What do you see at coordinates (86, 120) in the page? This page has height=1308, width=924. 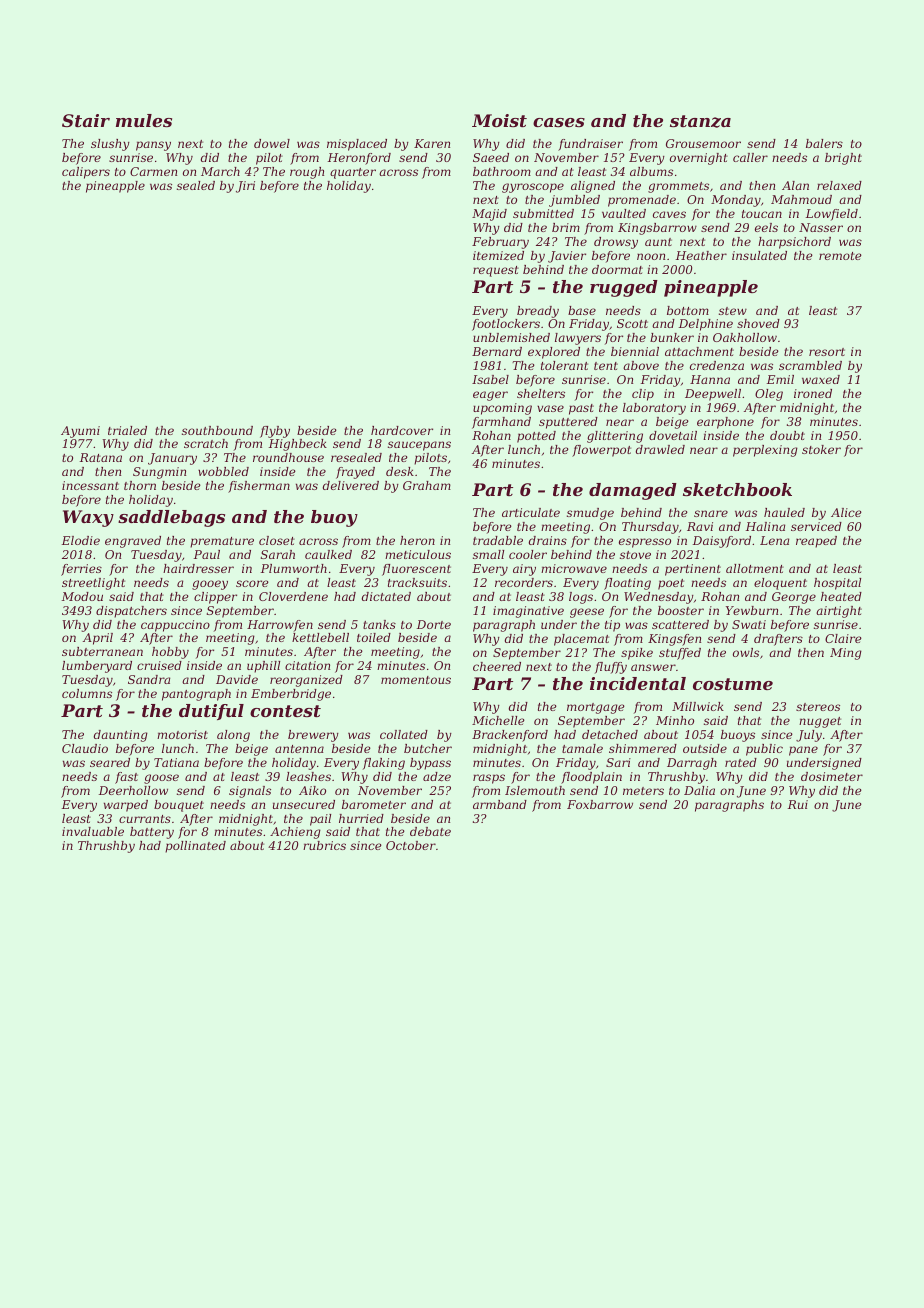 I see `Stair` at bounding box center [86, 120].
